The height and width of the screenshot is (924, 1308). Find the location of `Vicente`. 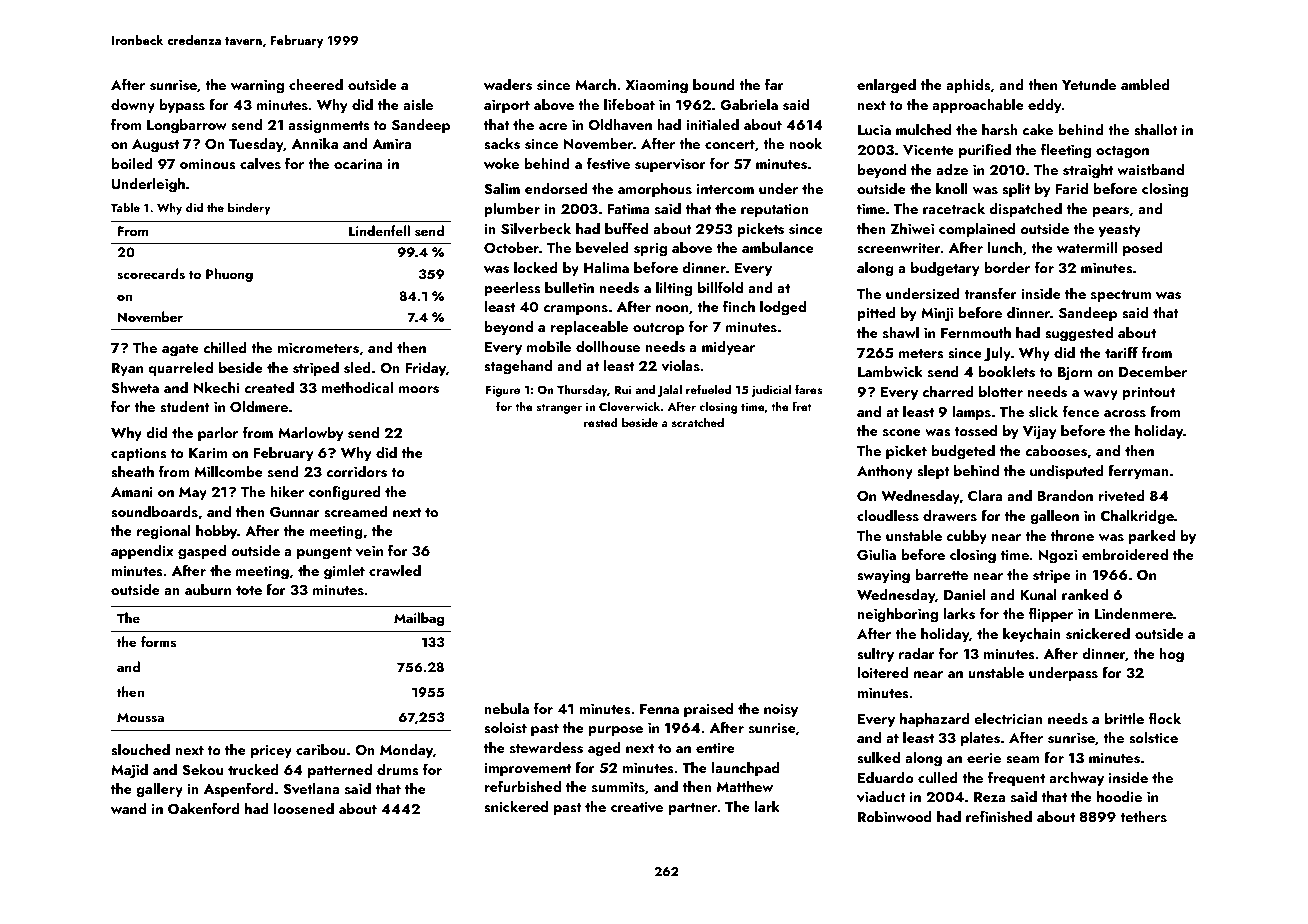

Vicente is located at coordinates (928, 150).
